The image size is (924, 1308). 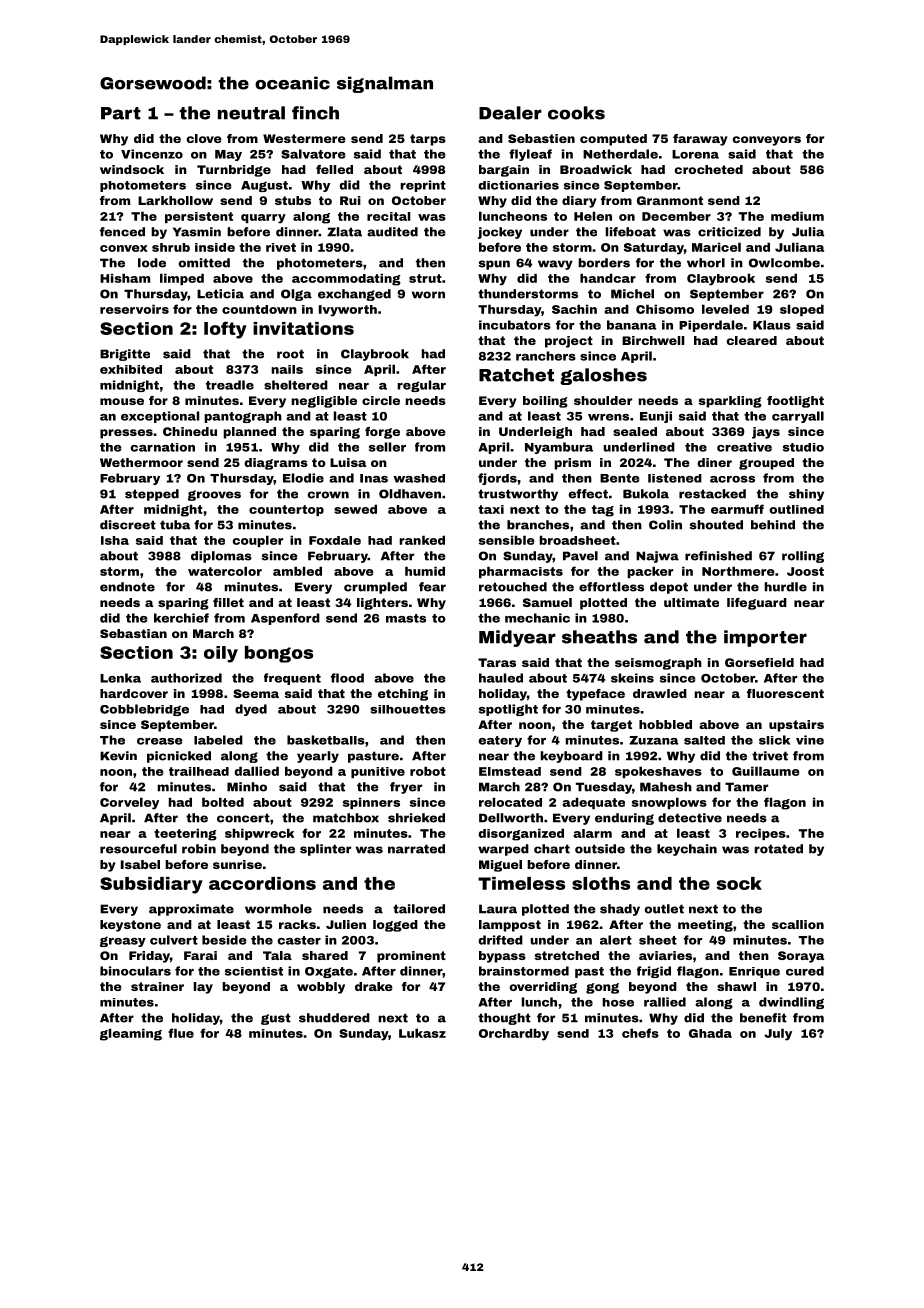 I want to click on strainer, so click(x=157, y=986).
